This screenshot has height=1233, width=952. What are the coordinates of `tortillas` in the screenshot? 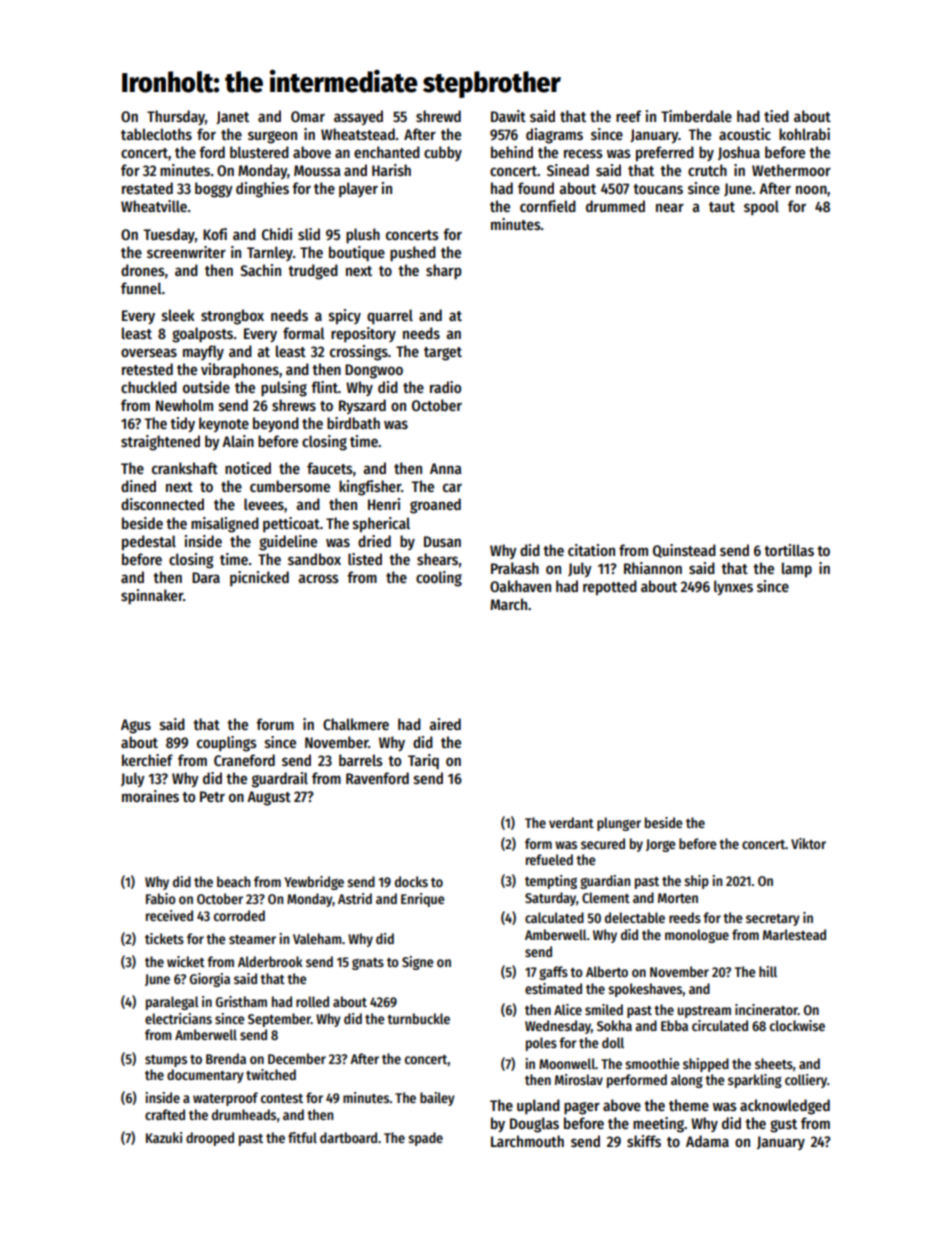 It's located at (789, 550).
